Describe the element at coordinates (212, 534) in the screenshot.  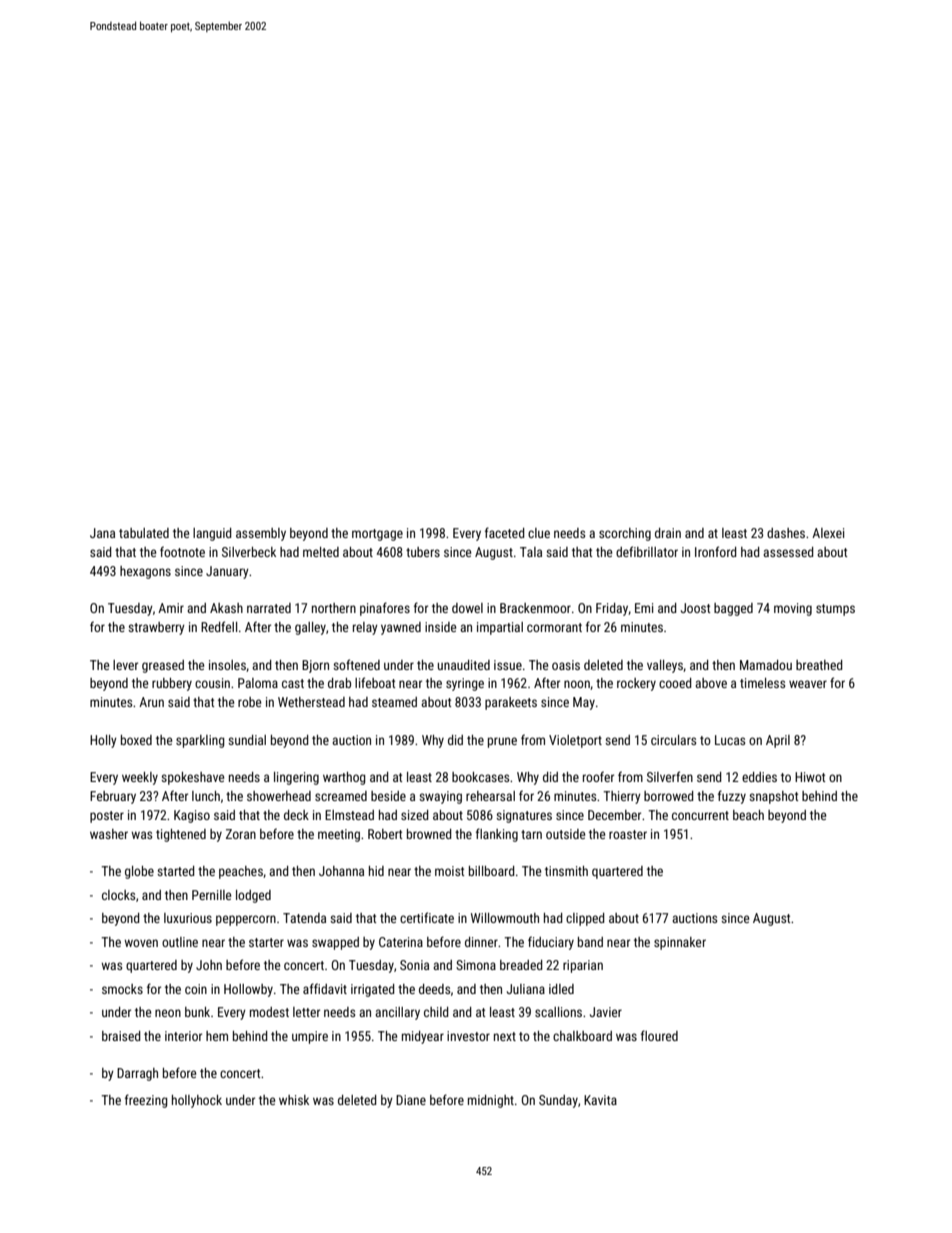
I see `languid` at that location.
